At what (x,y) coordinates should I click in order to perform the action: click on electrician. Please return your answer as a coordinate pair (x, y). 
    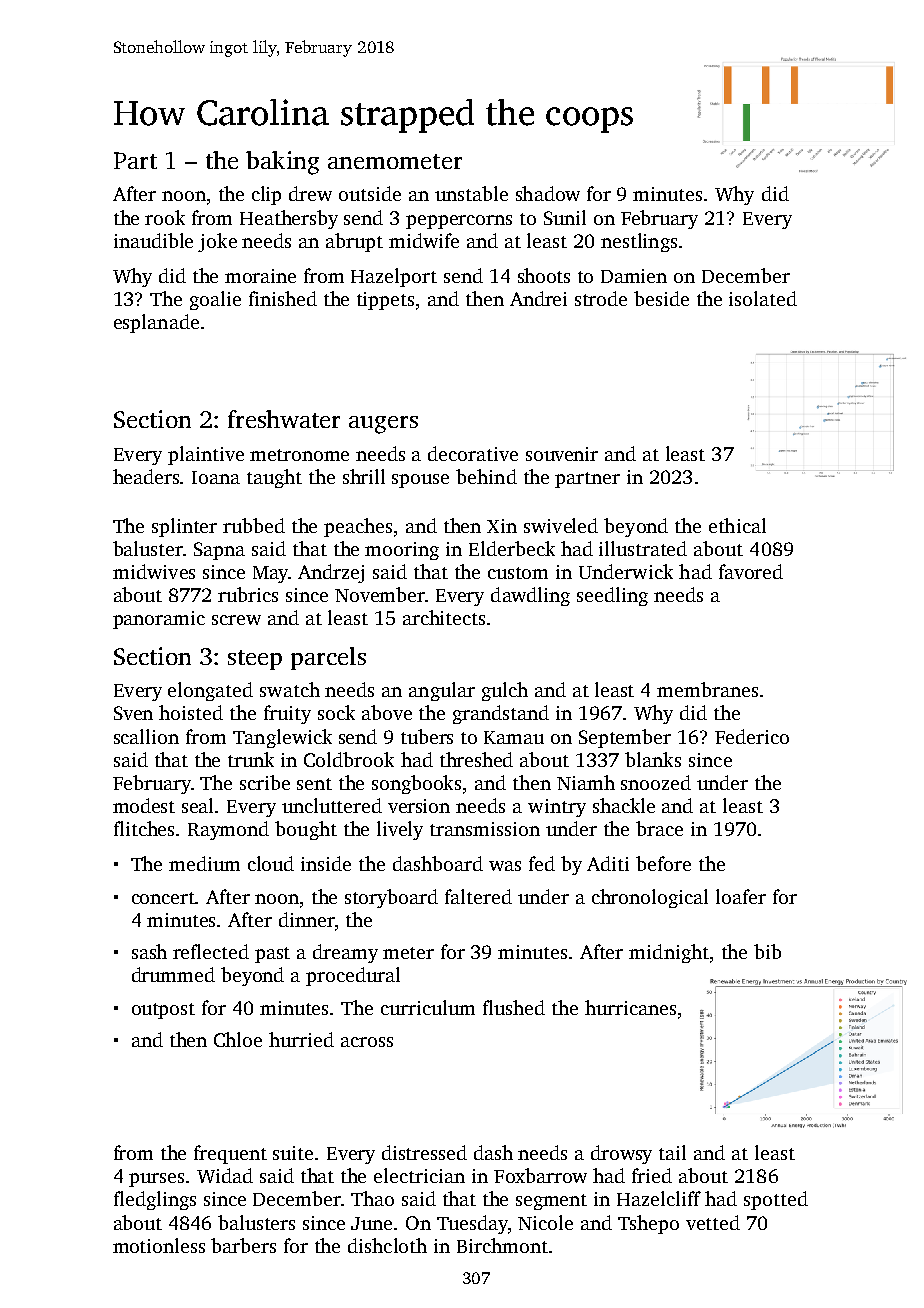
    Looking at the image, I should click on (419, 1175).
